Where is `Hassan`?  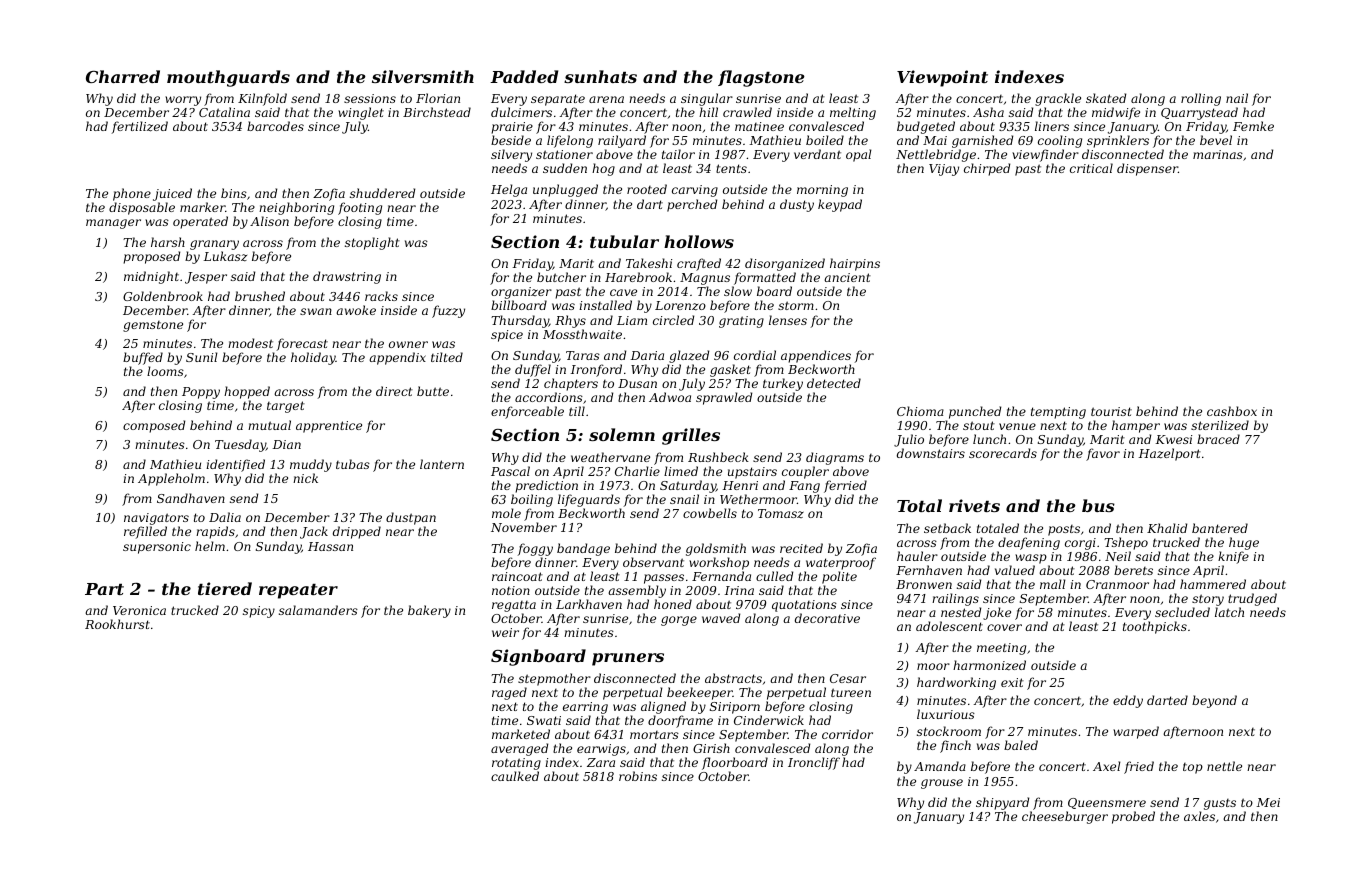 Hassan is located at coordinates (330, 546).
